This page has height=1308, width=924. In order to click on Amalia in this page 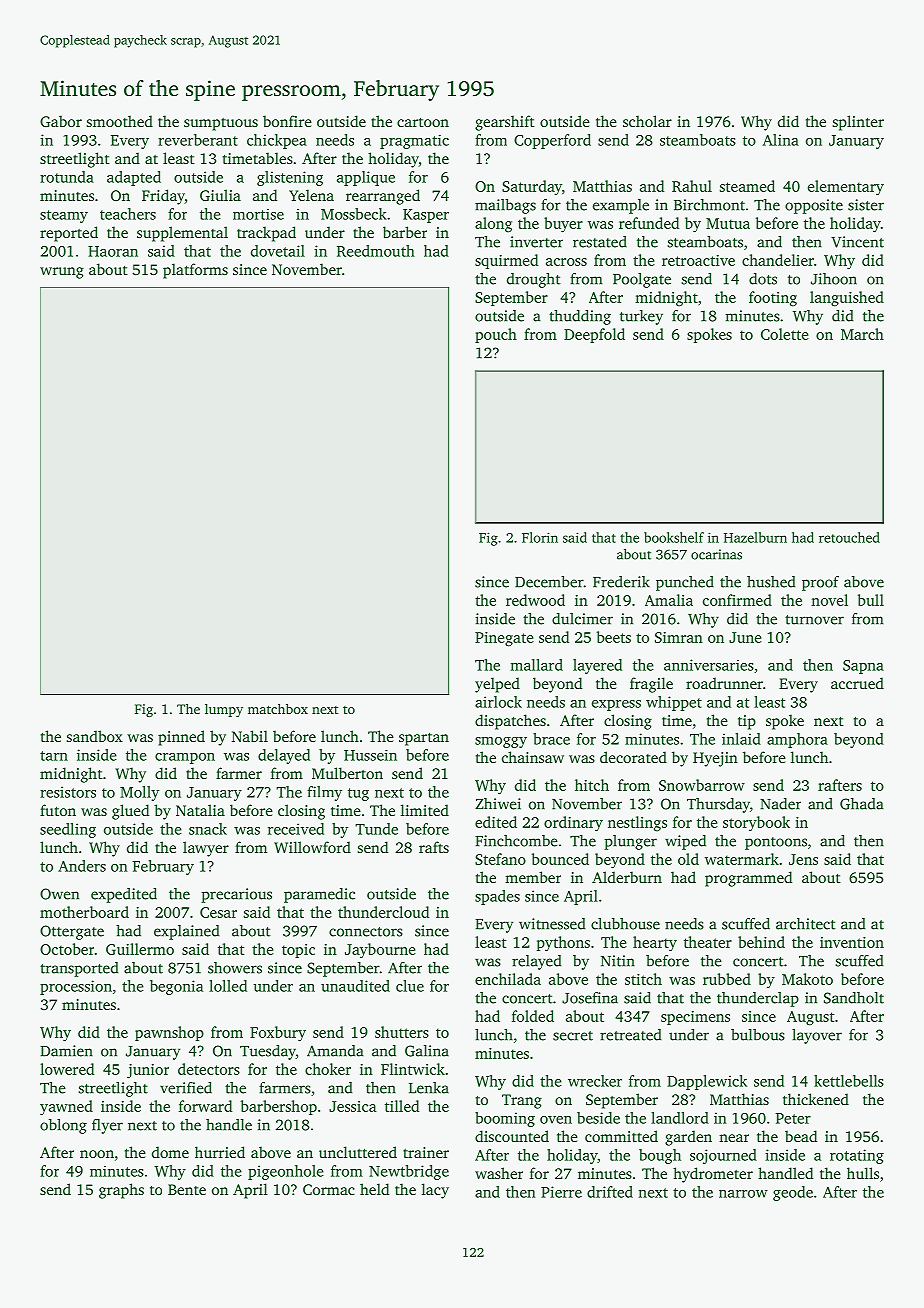, I will do `click(669, 600)`.
